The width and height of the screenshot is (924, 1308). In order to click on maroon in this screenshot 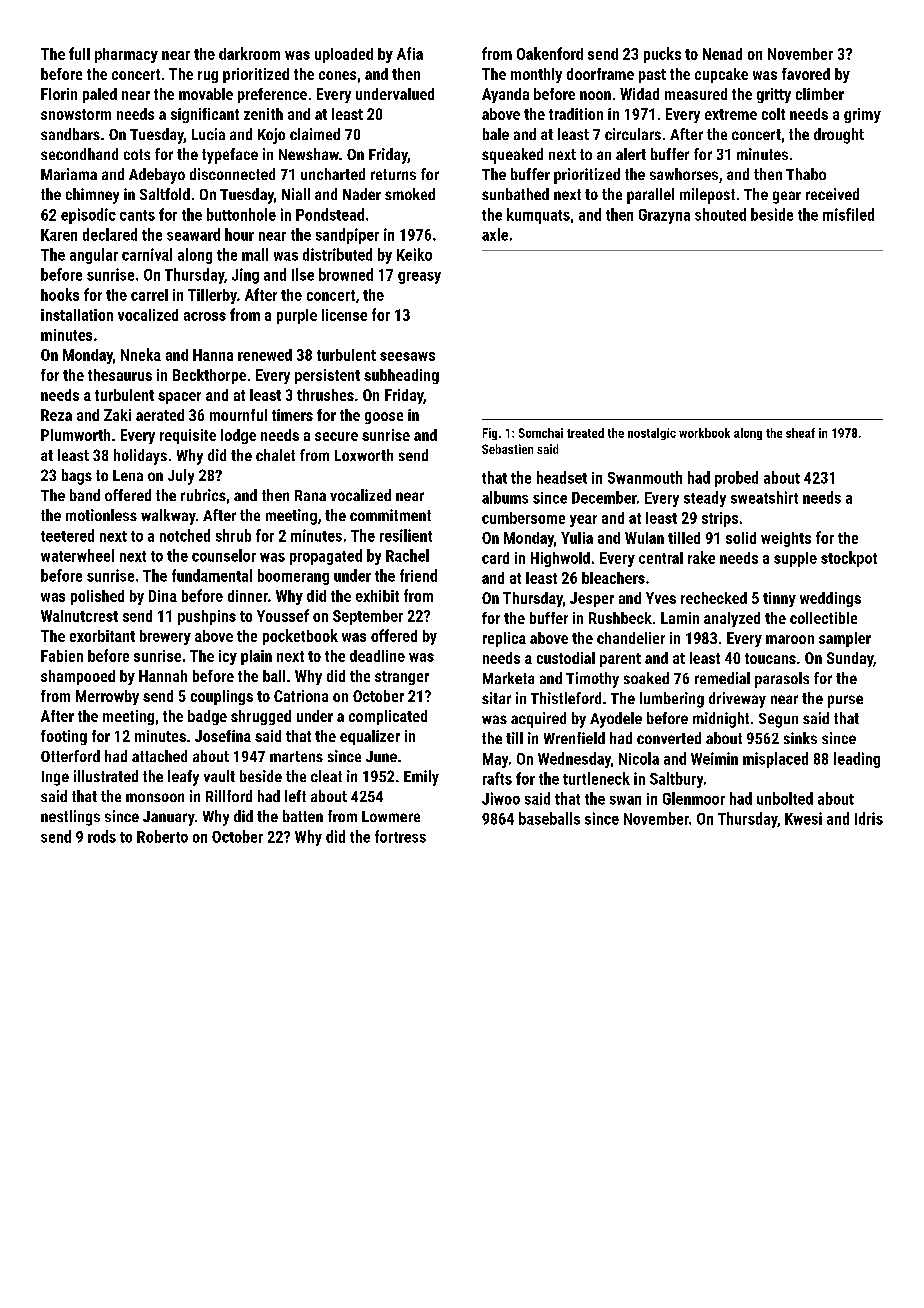, I will do `click(790, 639)`.
